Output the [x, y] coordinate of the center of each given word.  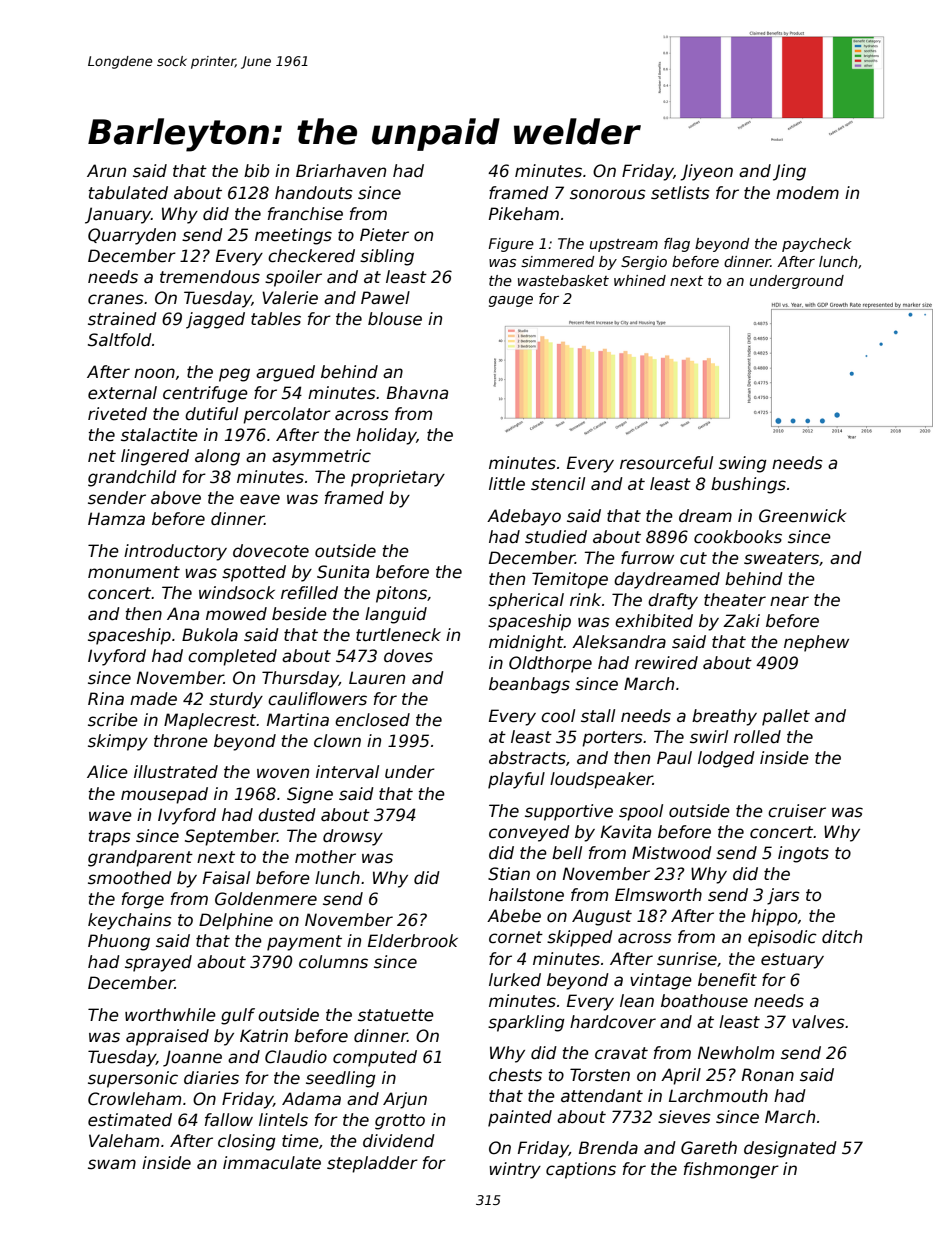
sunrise [687, 959]
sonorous [608, 194]
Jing [789, 172]
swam [112, 1164]
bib [256, 171]
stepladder [372, 1164]
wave [110, 816]
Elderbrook [413, 941]
